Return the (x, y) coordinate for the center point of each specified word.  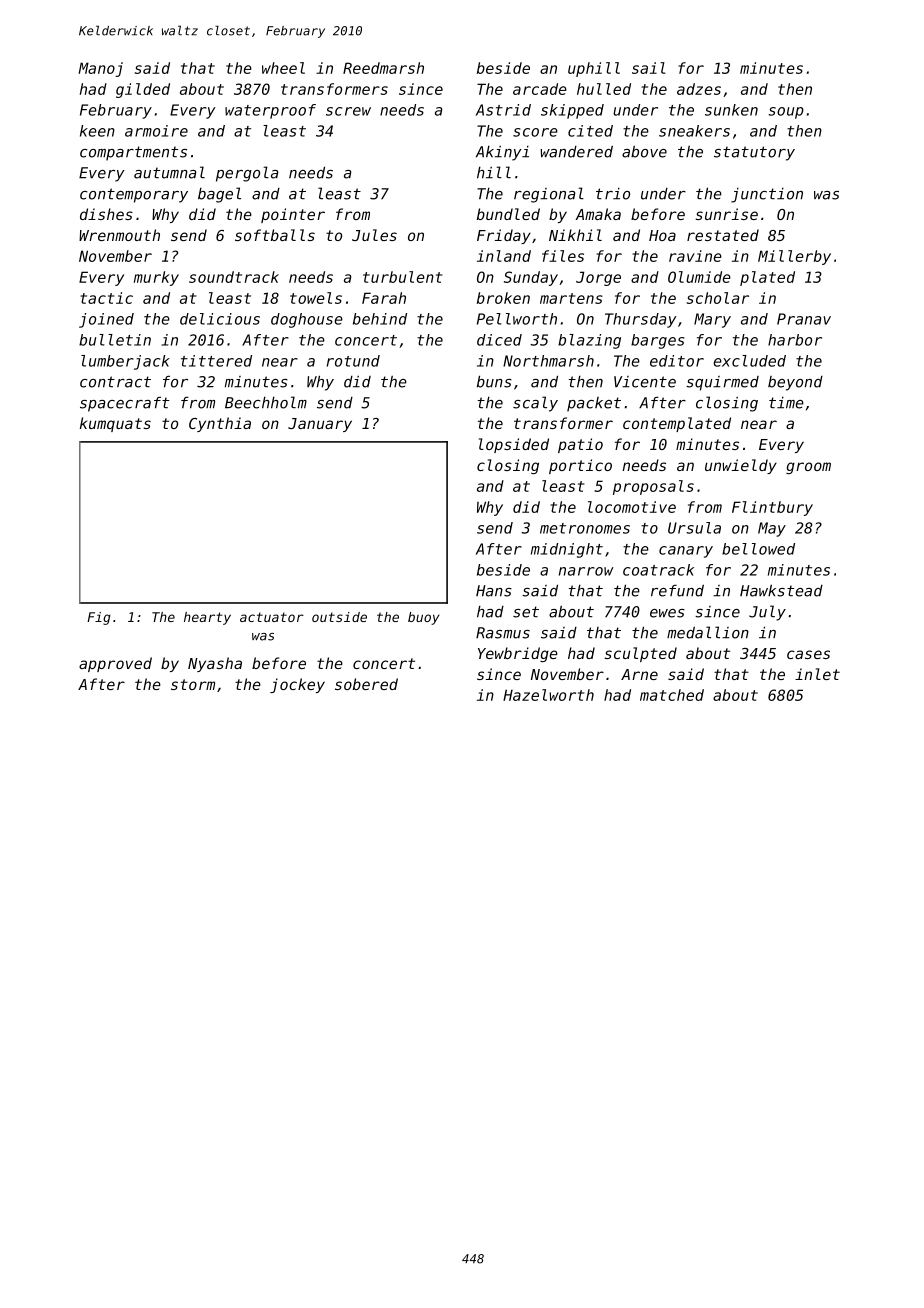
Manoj (100, 69)
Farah (384, 298)
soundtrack (234, 277)
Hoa (662, 235)
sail (648, 68)
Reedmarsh (383, 68)
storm (193, 684)
